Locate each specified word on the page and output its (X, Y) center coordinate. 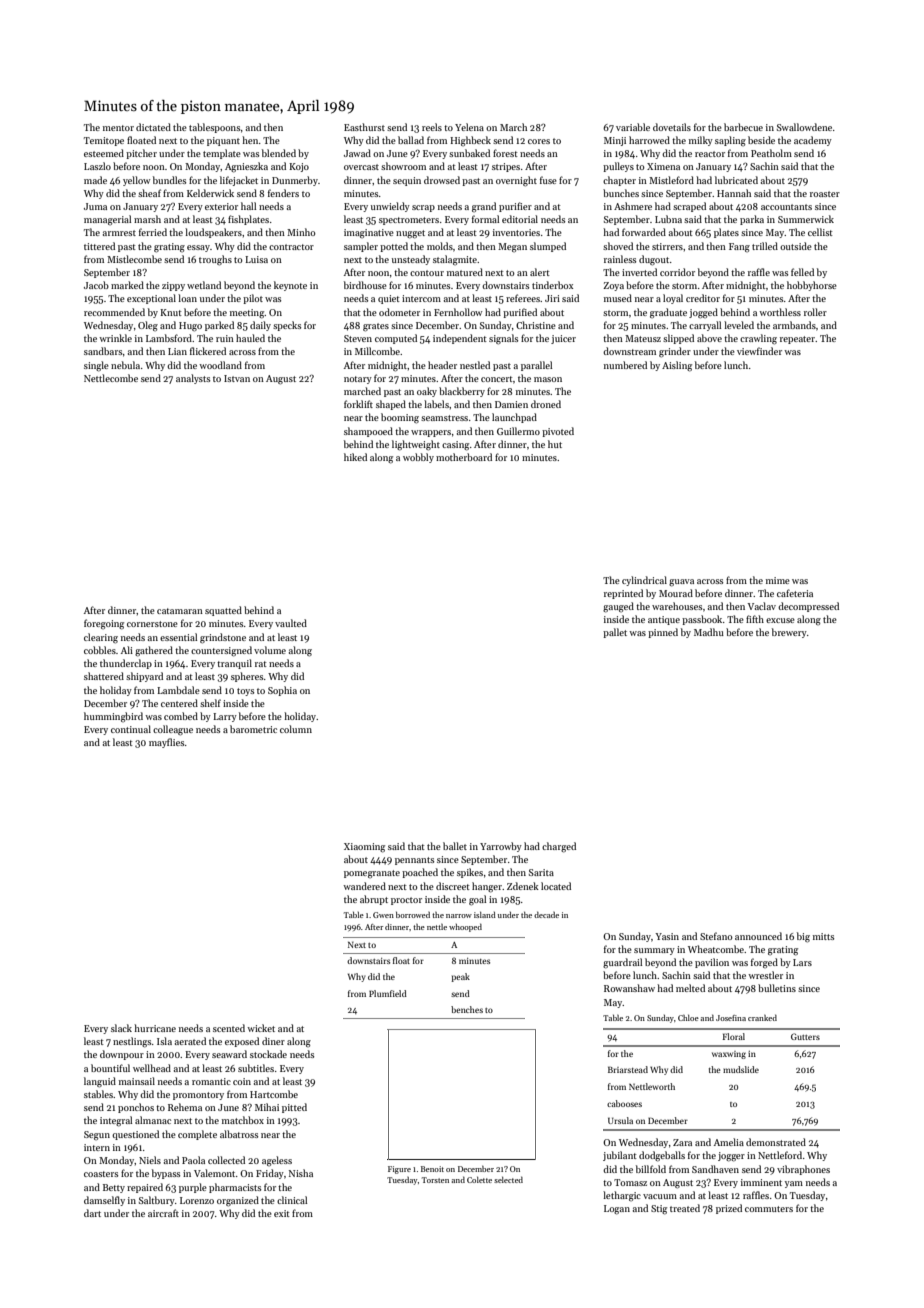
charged (559, 847)
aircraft (163, 1213)
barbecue (743, 127)
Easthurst (364, 127)
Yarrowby (501, 847)
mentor (118, 128)
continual (131, 729)
